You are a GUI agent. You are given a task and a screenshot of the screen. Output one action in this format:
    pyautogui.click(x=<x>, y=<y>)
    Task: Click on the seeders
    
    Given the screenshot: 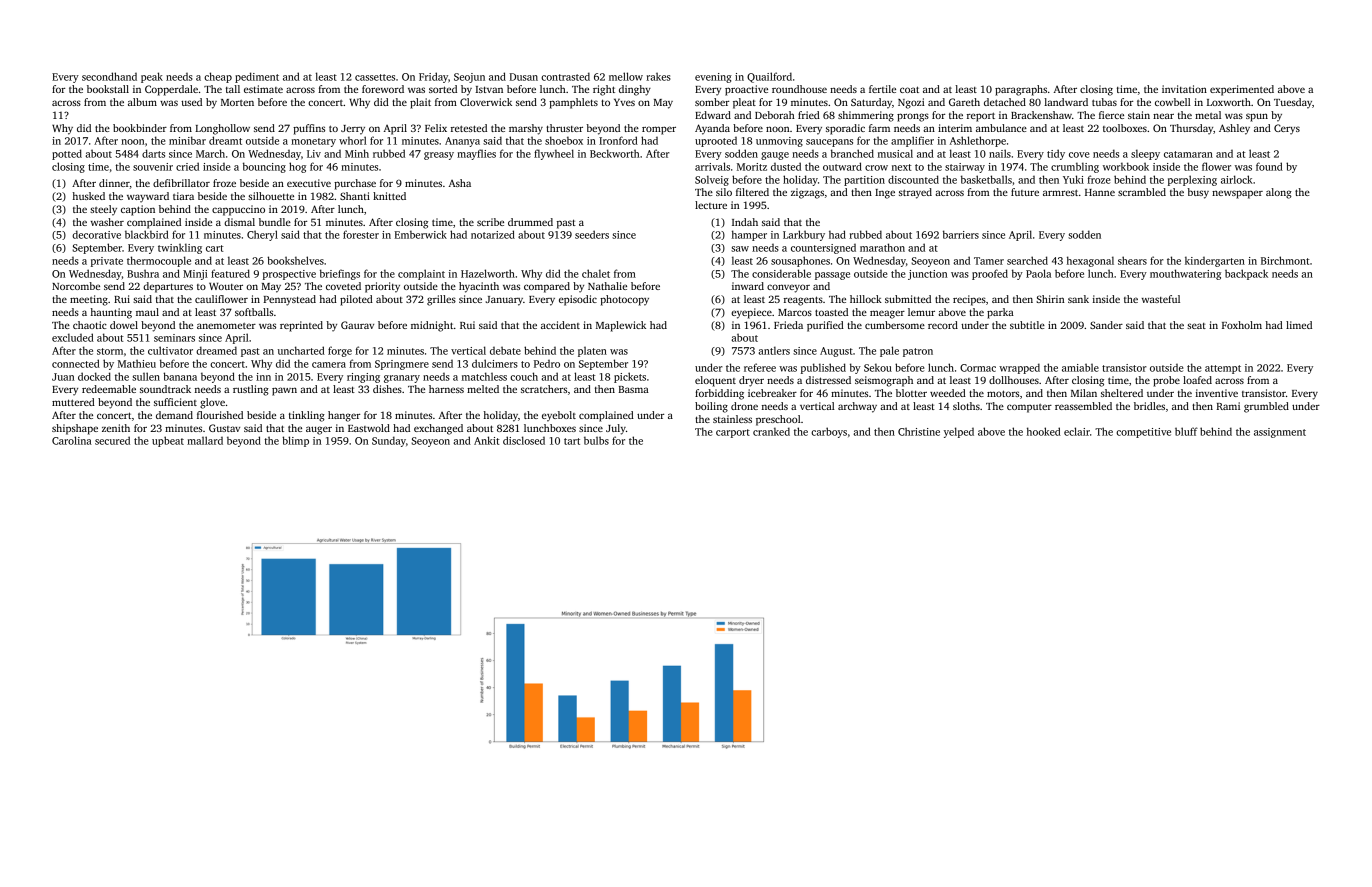 What is the action you would take?
    pyautogui.click(x=592, y=234)
